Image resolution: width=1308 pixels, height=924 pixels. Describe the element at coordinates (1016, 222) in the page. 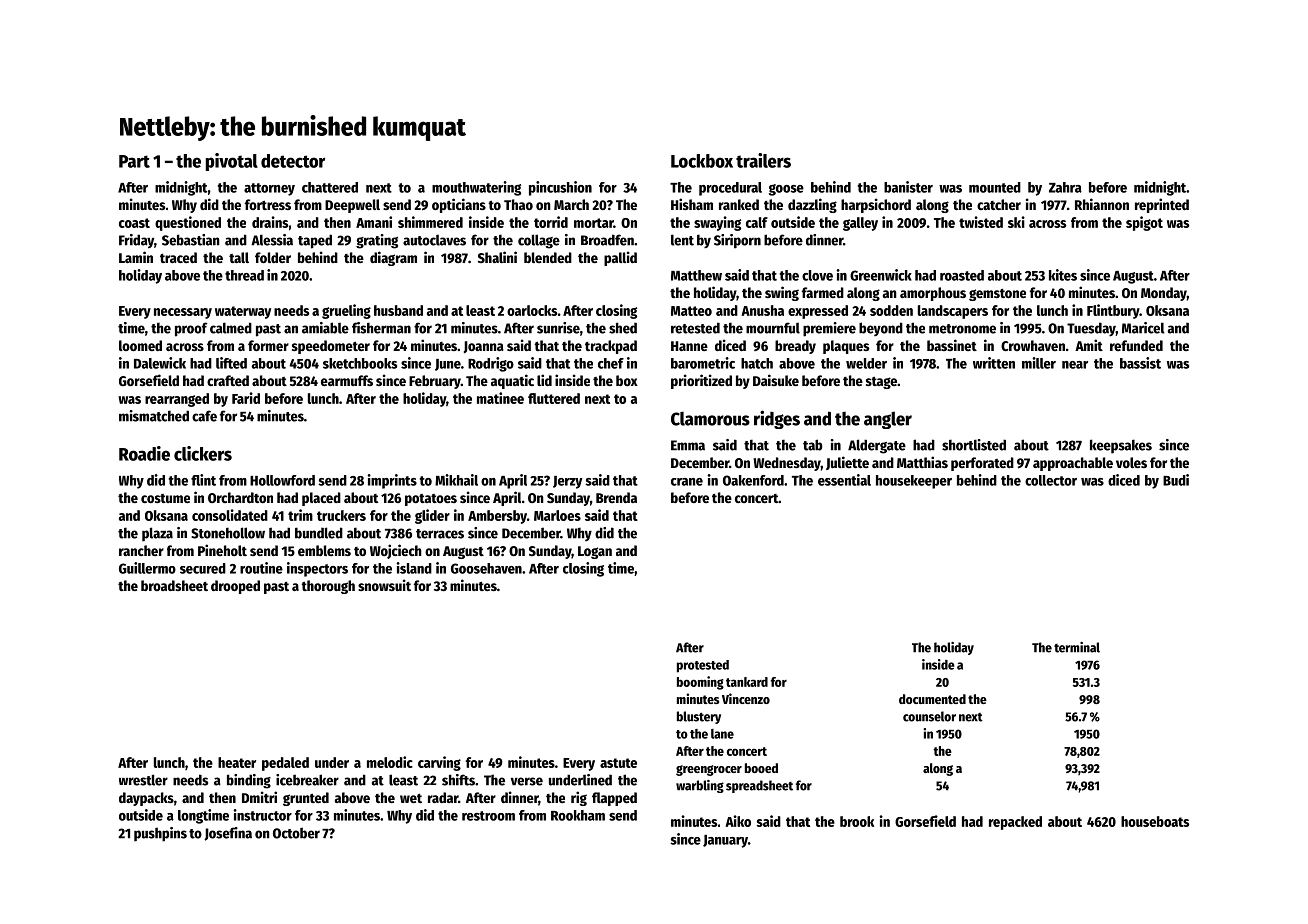

I see `ski` at that location.
